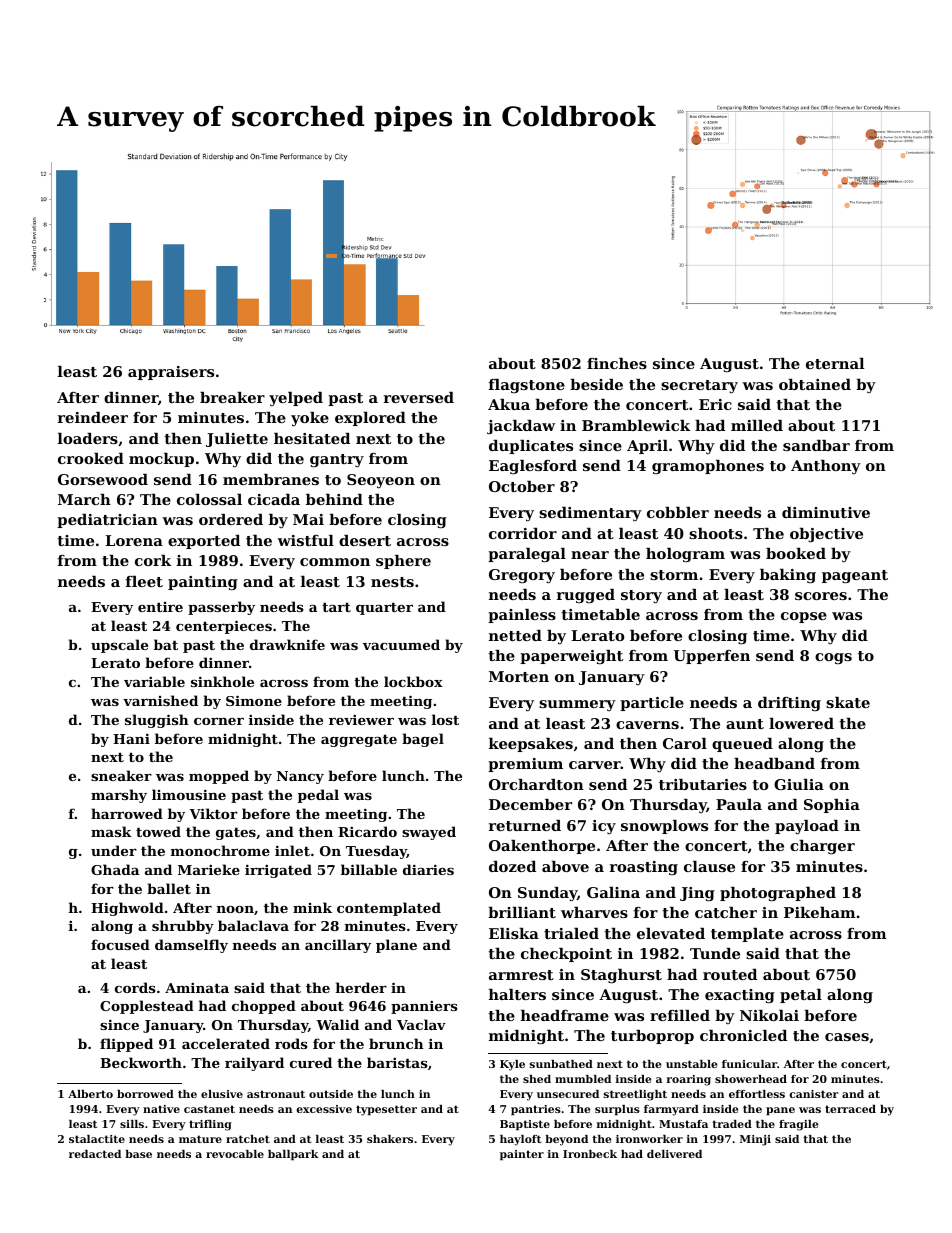 Image resolution: width=952 pixels, height=1233 pixels. Describe the element at coordinates (755, 1140) in the screenshot. I see `Minji` at that location.
